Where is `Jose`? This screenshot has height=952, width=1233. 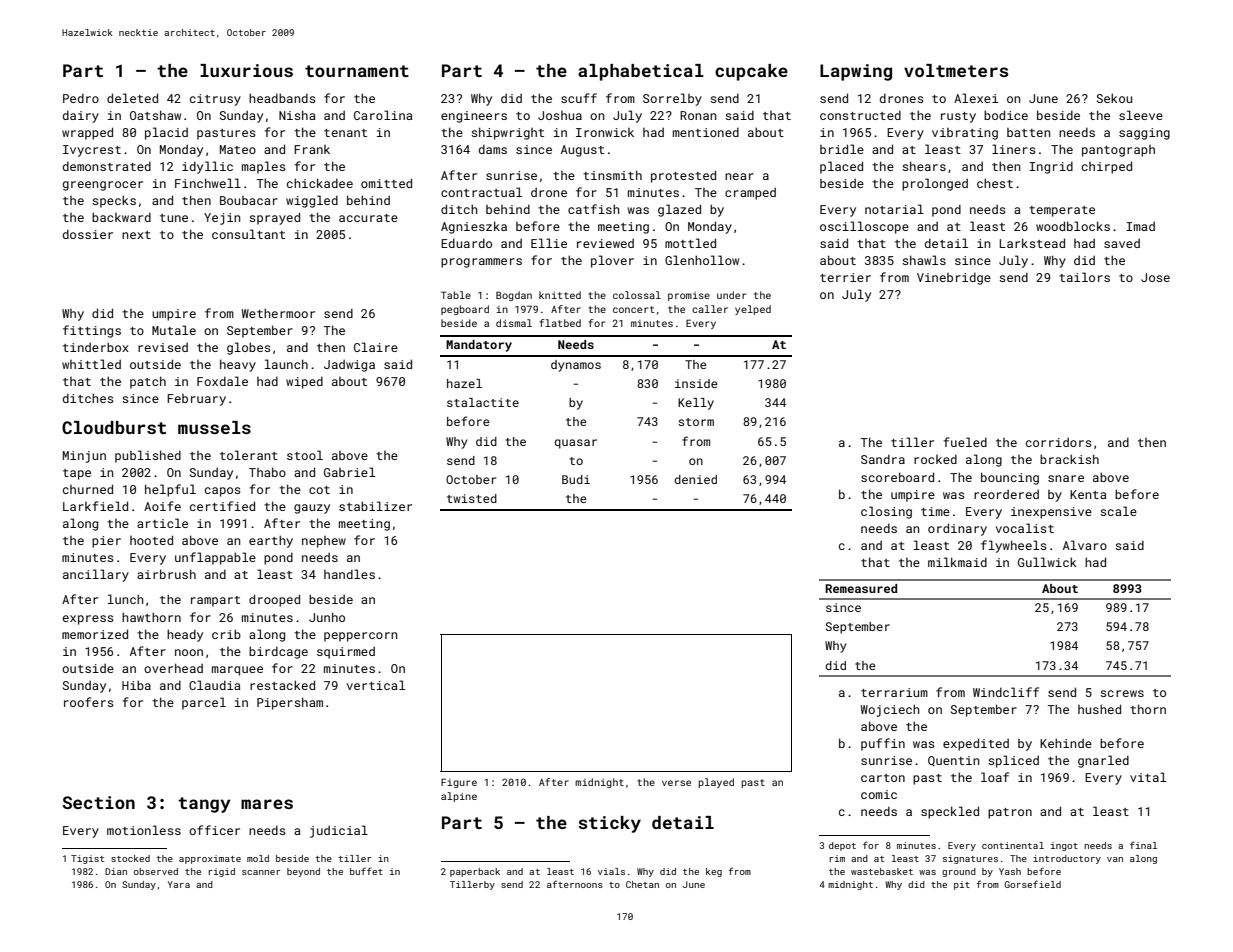 Jose is located at coordinates (1155, 277).
